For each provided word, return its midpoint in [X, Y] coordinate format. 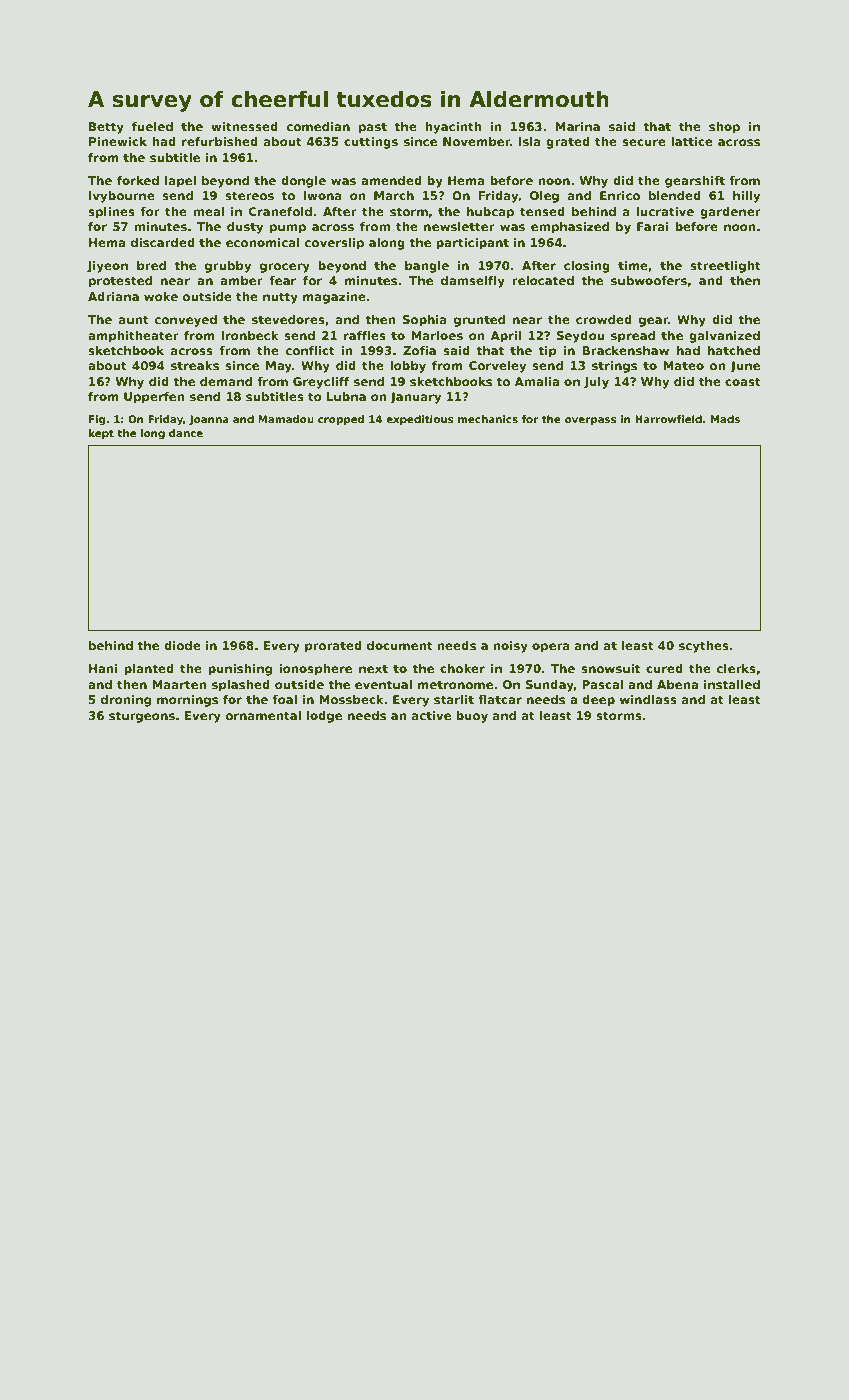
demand [226, 381]
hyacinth [453, 128]
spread [633, 337]
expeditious [420, 420]
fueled [152, 126]
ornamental [263, 715]
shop [724, 128]
